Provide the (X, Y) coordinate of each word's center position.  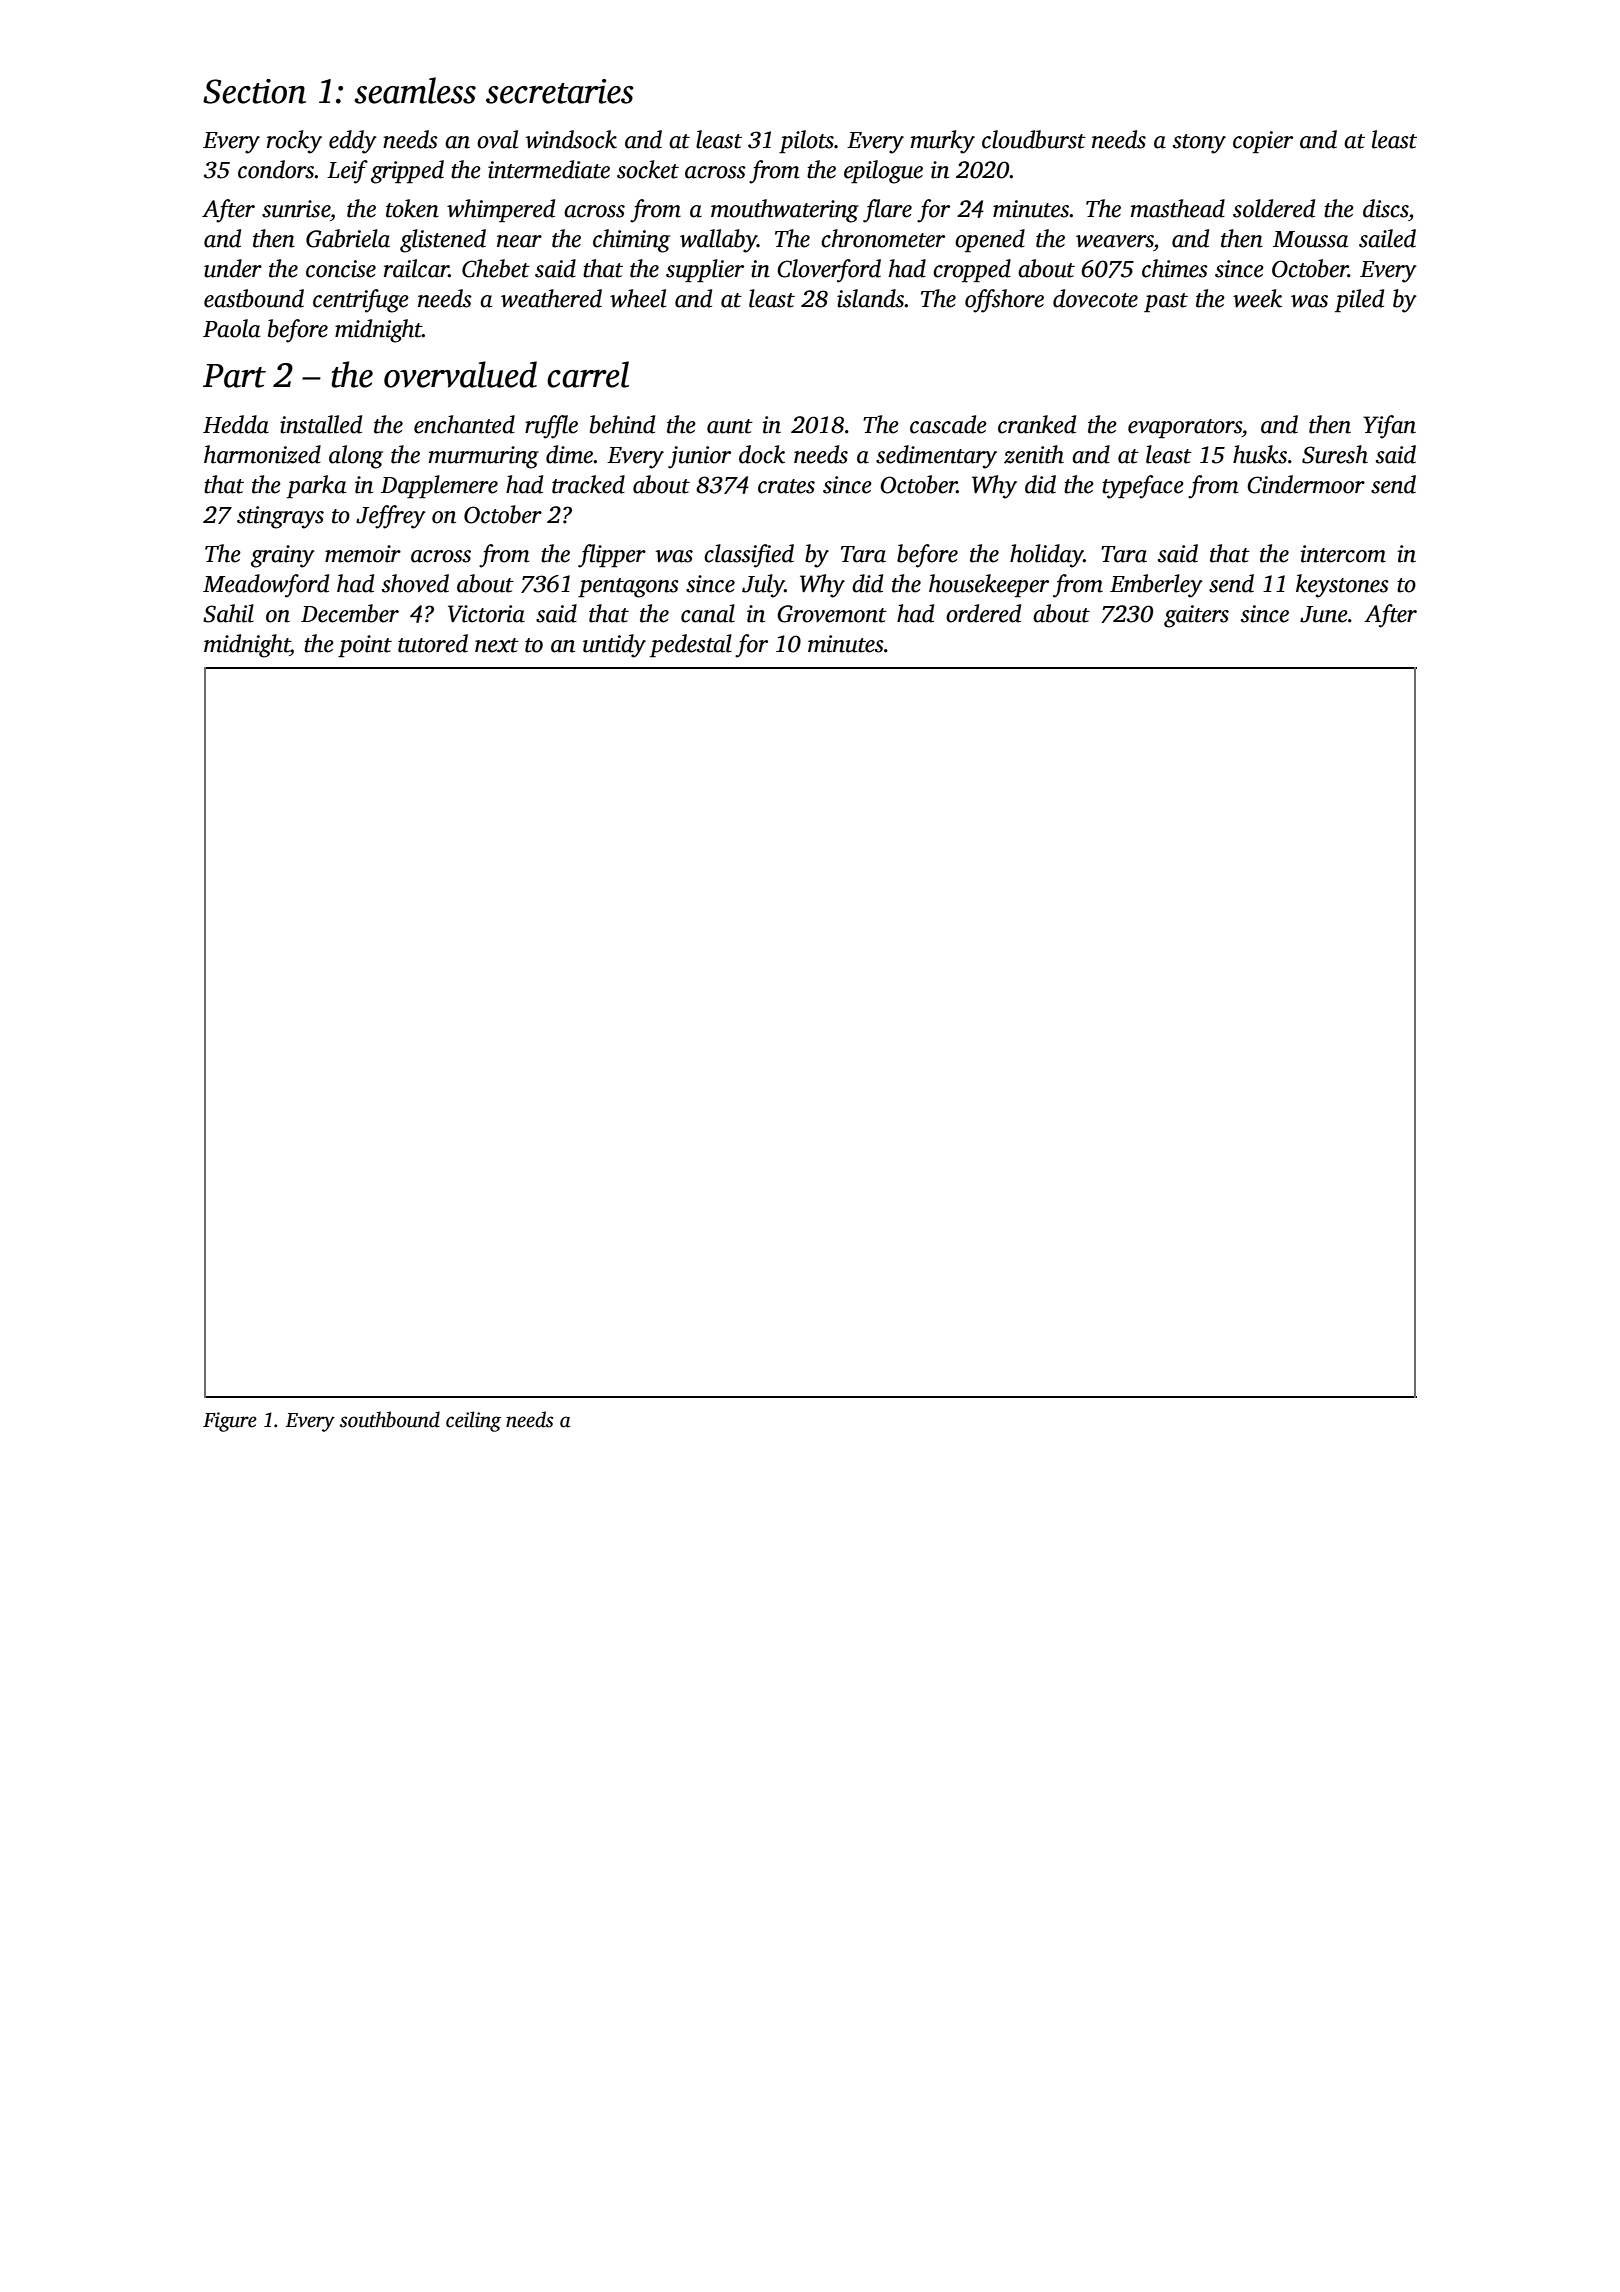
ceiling (473, 1421)
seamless (415, 90)
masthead (1178, 208)
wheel (638, 298)
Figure (230, 1422)
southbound (390, 1419)
